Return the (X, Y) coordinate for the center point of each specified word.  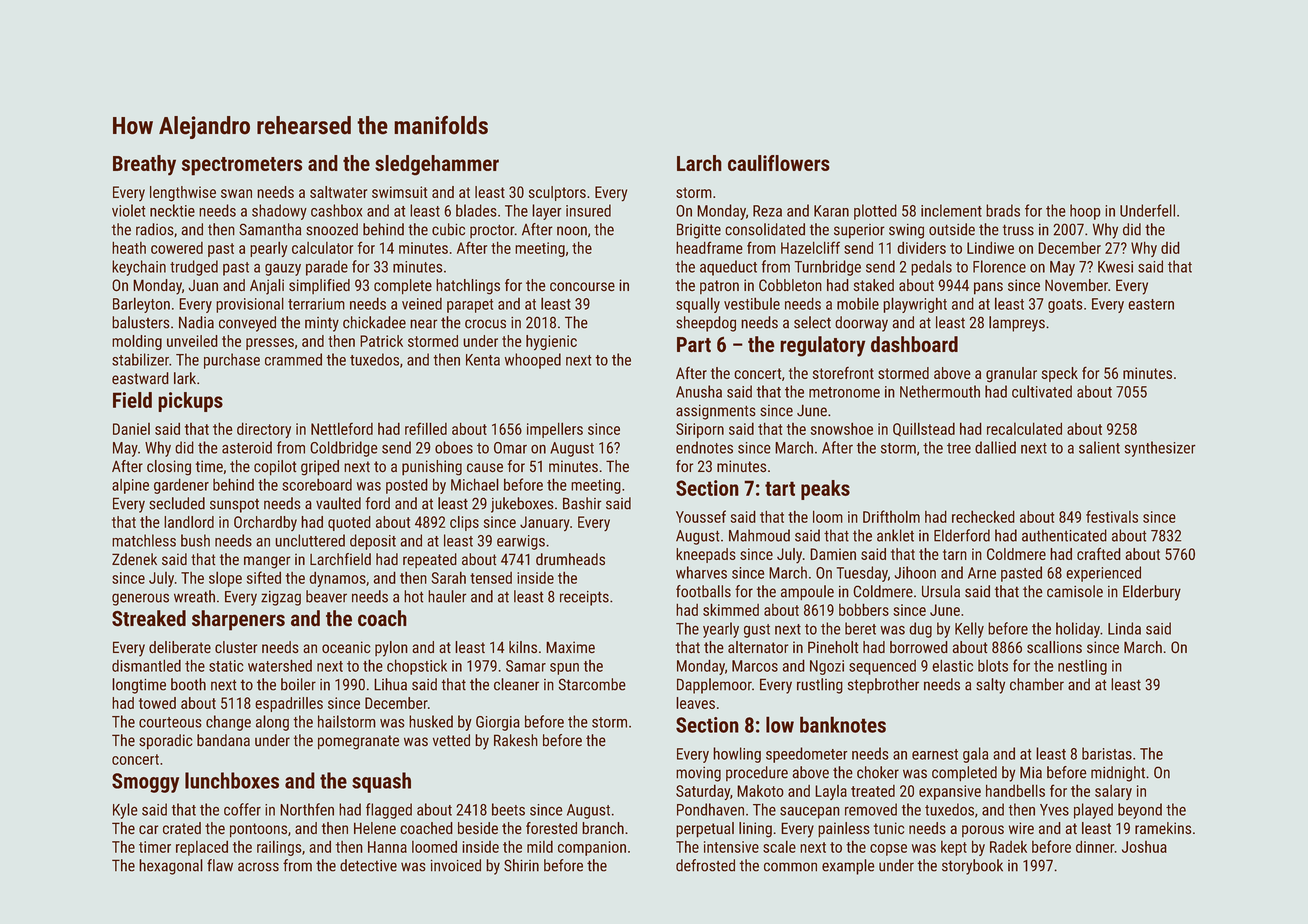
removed (871, 809)
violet (129, 210)
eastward (140, 378)
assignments (716, 412)
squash (381, 782)
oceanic (346, 647)
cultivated (1042, 391)
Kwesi (1115, 267)
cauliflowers (779, 163)
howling (737, 755)
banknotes (843, 724)
